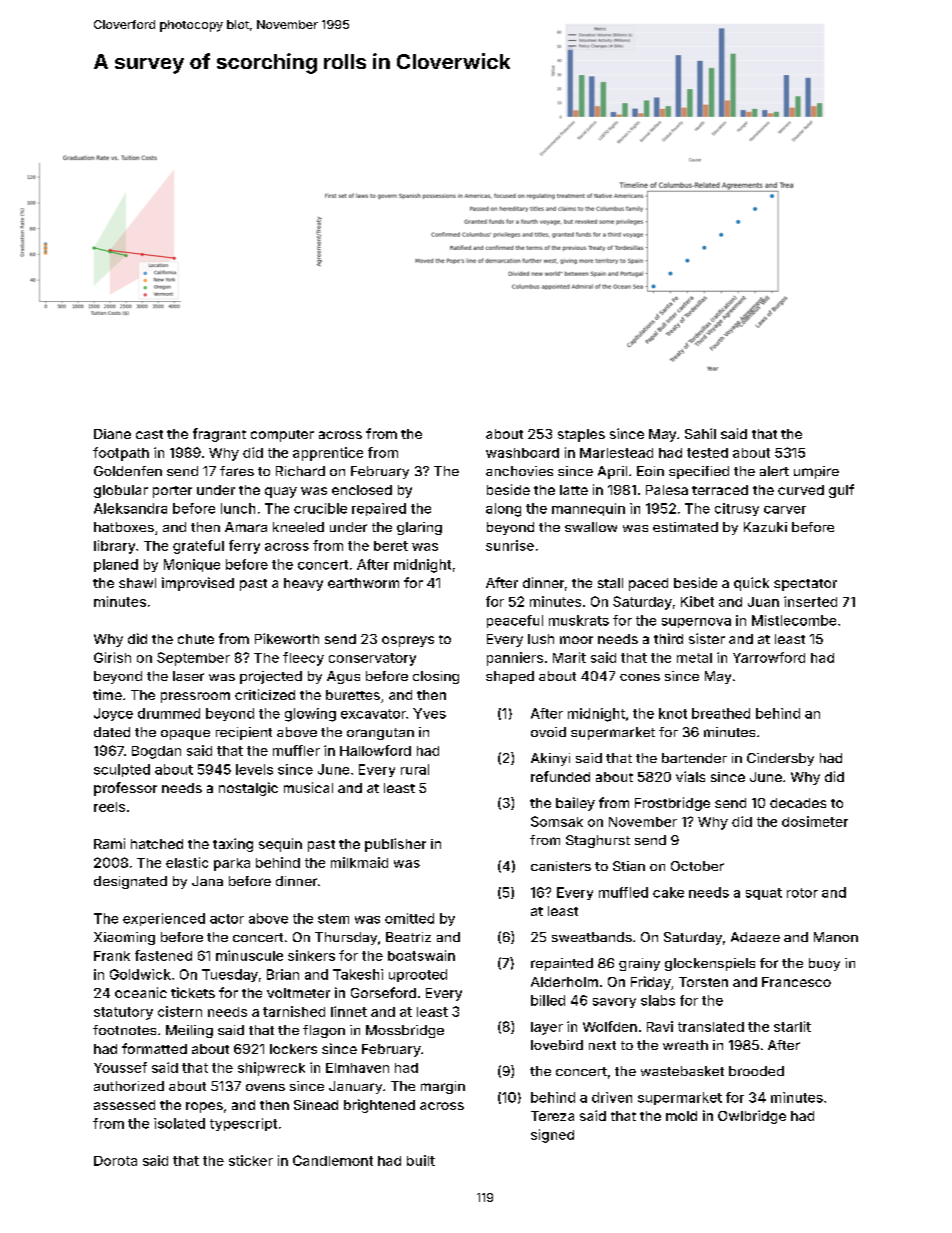 The height and width of the screenshot is (1233, 952). Describe the element at coordinates (685, 527) in the screenshot. I see `estimated` at that location.
